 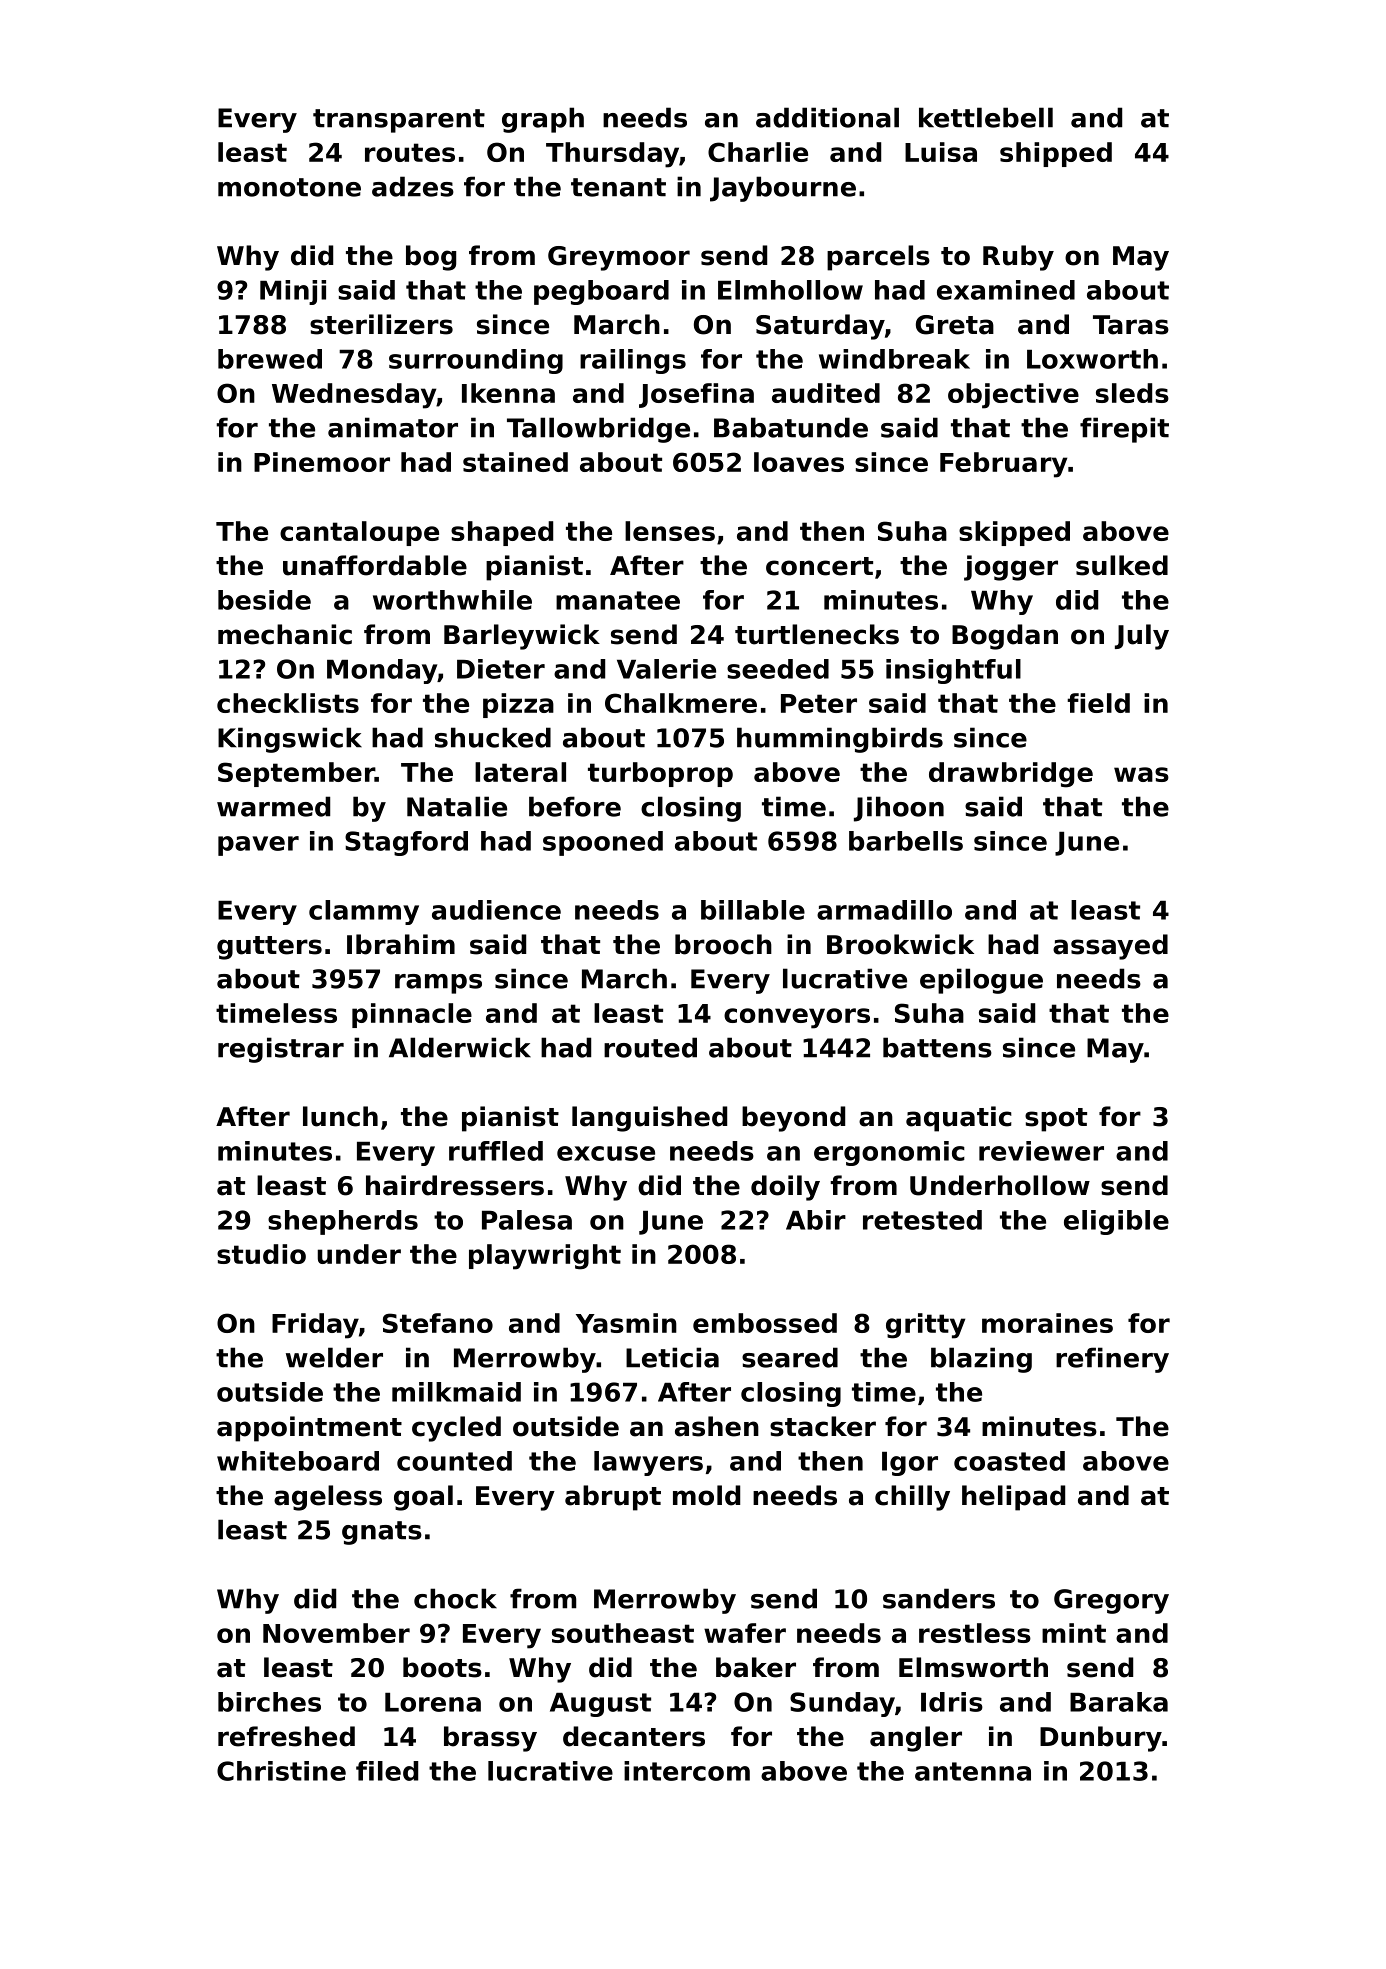 I want to click on hummingbirds, so click(x=840, y=740).
